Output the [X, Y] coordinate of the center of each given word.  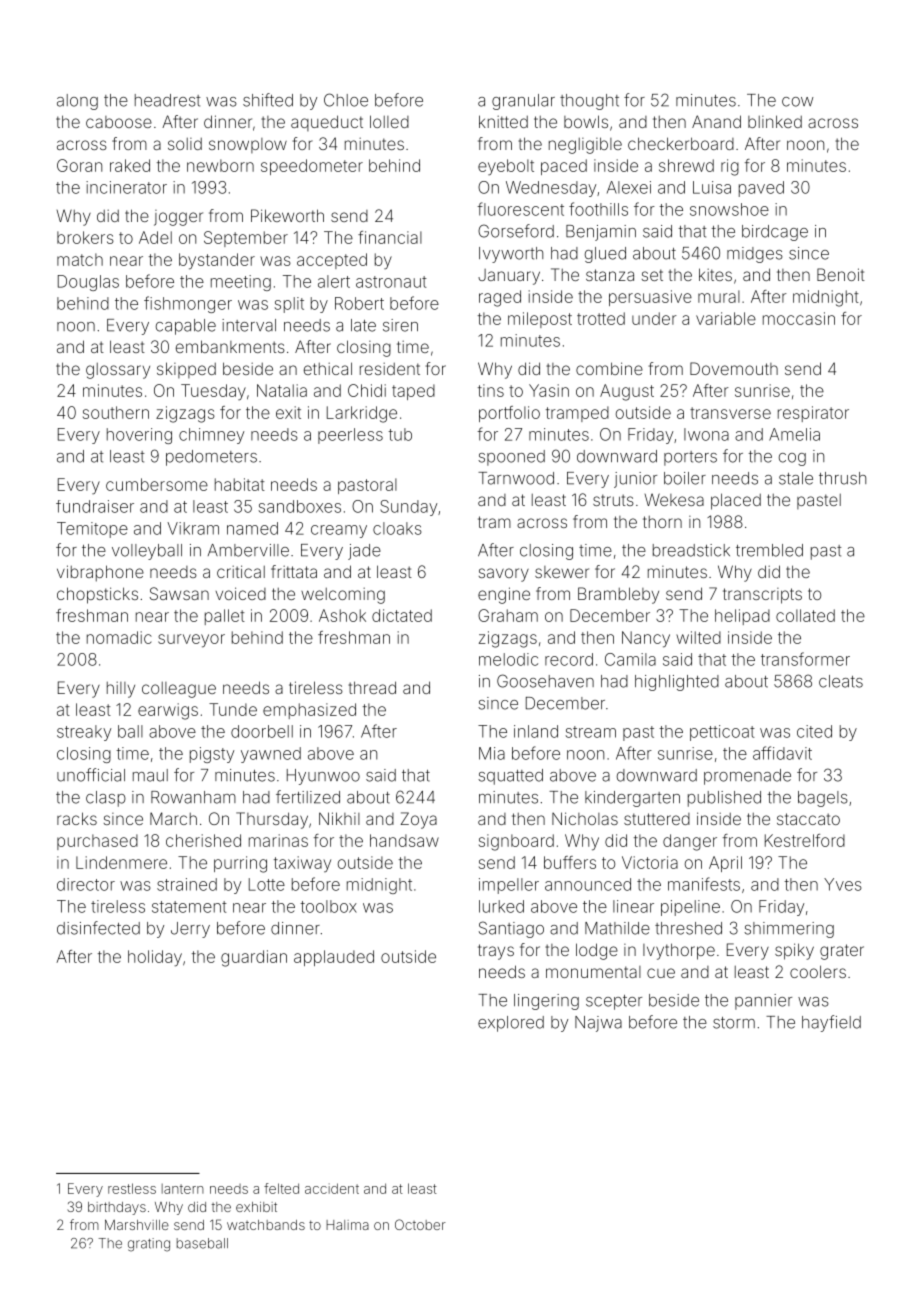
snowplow [248, 145]
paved [761, 189]
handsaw [404, 840]
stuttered [657, 819]
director [86, 884]
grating [149, 1245]
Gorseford [516, 231]
